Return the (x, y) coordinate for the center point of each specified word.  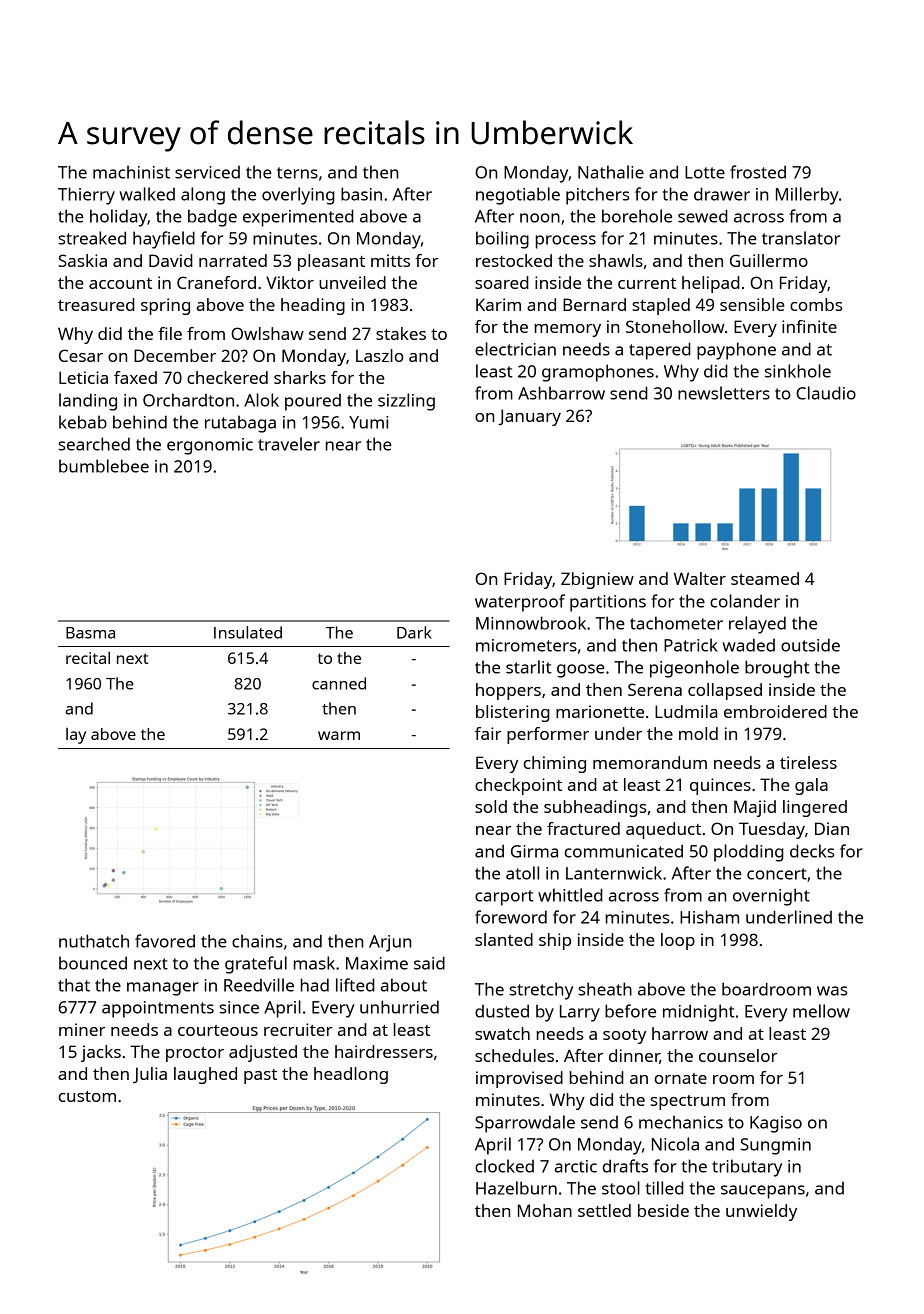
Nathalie (611, 172)
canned (339, 683)
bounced (93, 963)
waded (748, 645)
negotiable (518, 196)
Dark (414, 632)
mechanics (681, 1122)
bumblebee (104, 466)
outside (810, 645)
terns (297, 173)
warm (339, 735)
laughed (205, 1075)
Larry (580, 1013)
